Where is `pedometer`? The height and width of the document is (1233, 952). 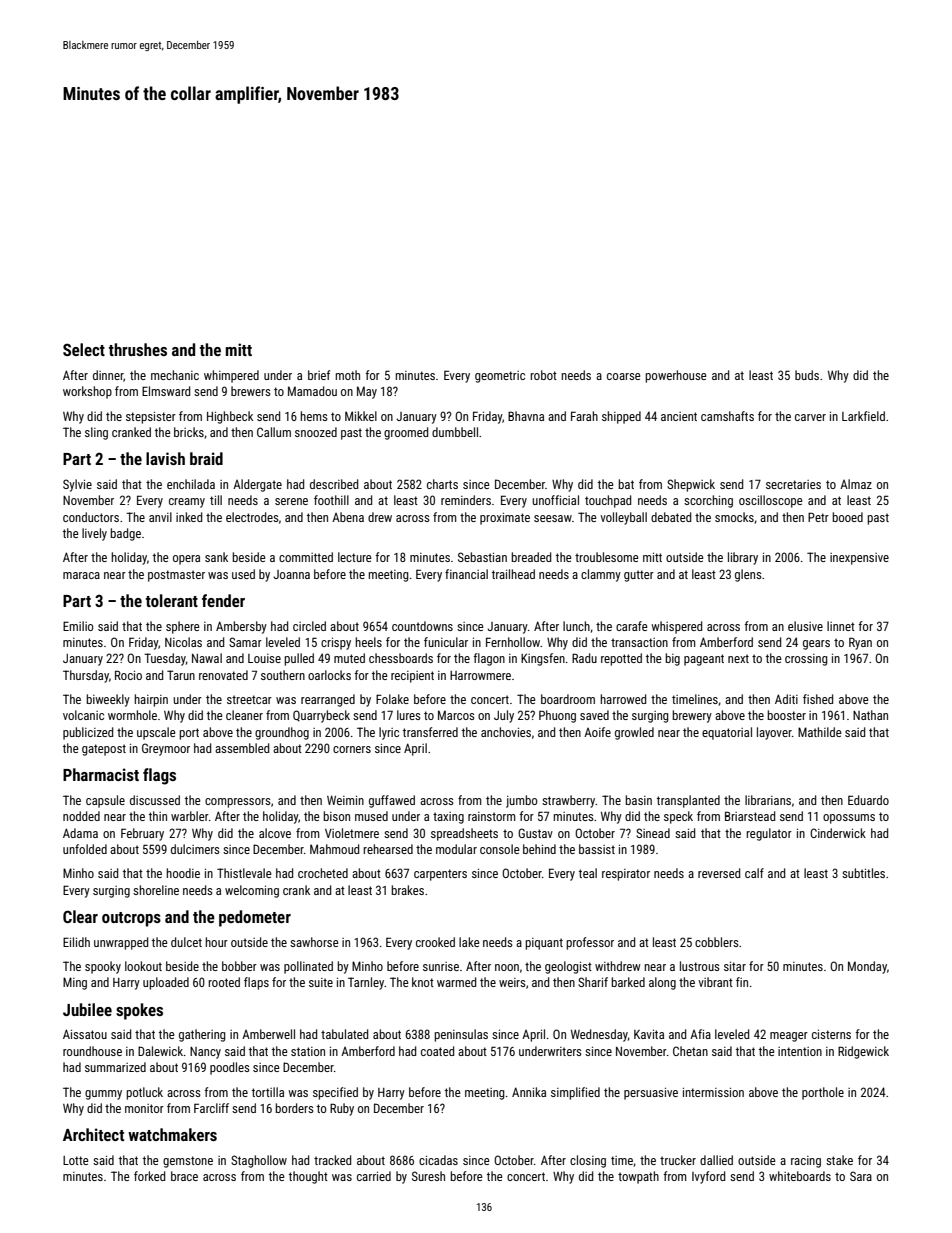 pedometer is located at coordinates (255, 918).
